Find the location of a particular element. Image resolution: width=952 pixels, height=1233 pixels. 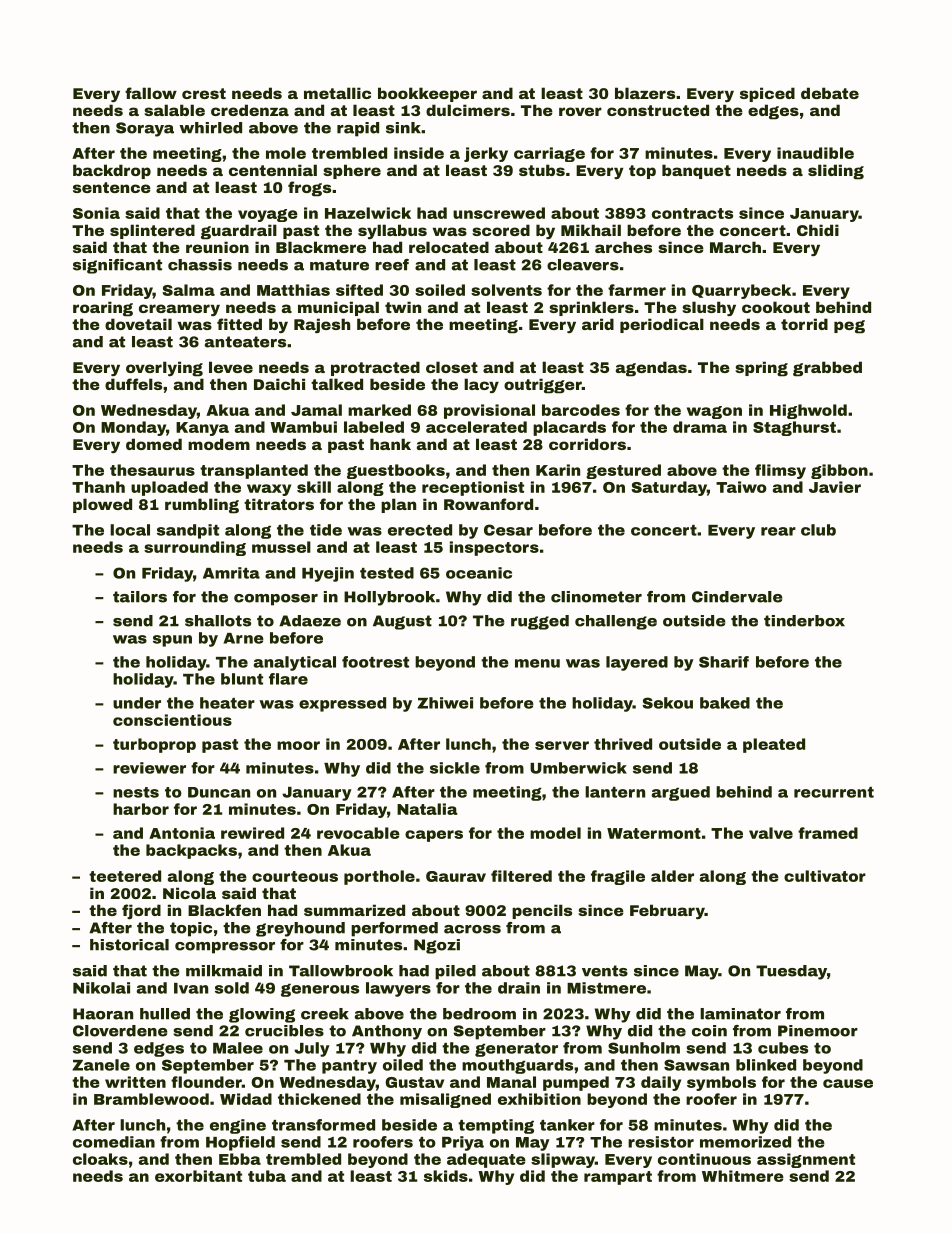

hulled is located at coordinates (165, 1014).
